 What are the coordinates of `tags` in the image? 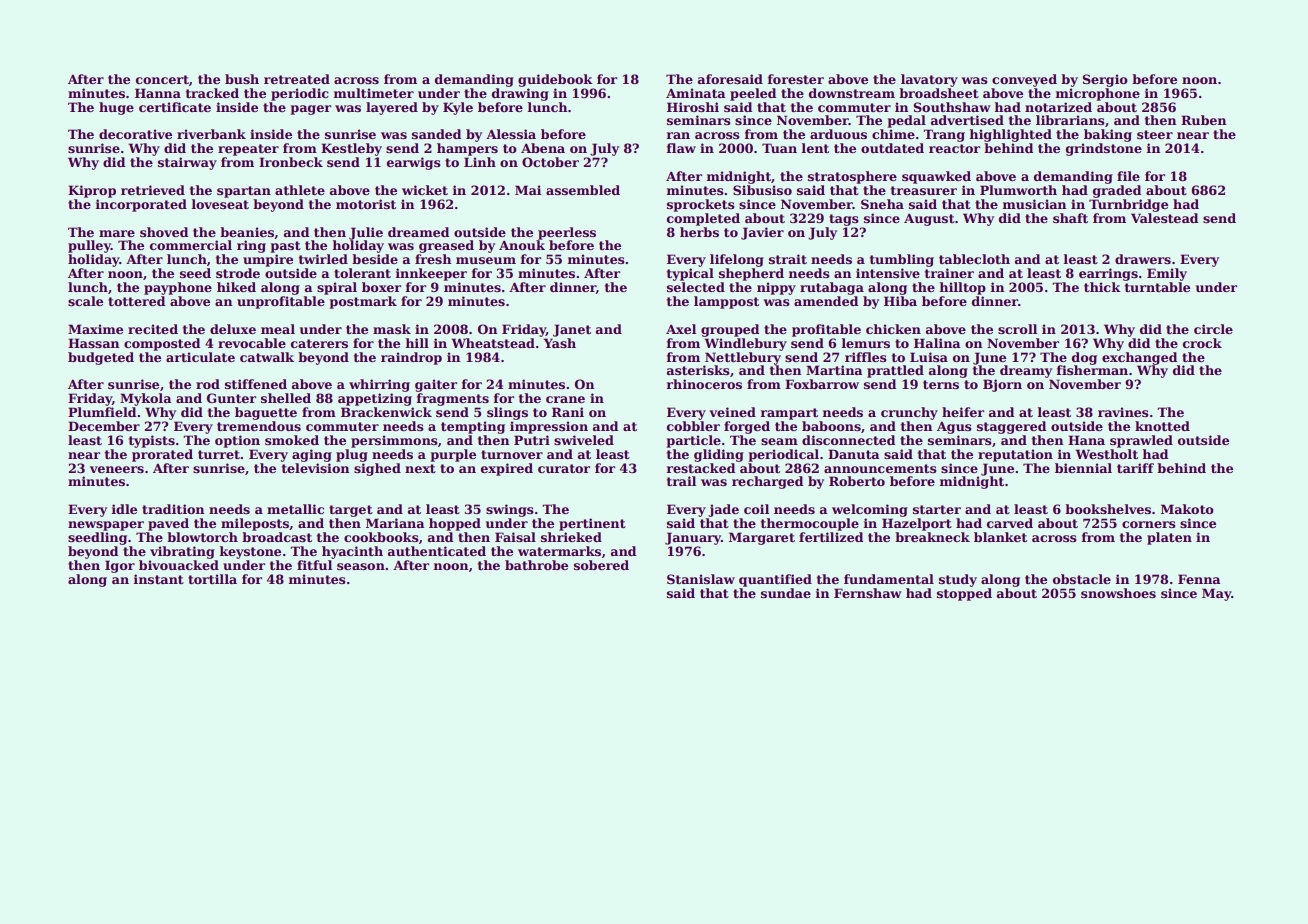 It's located at (844, 220).
